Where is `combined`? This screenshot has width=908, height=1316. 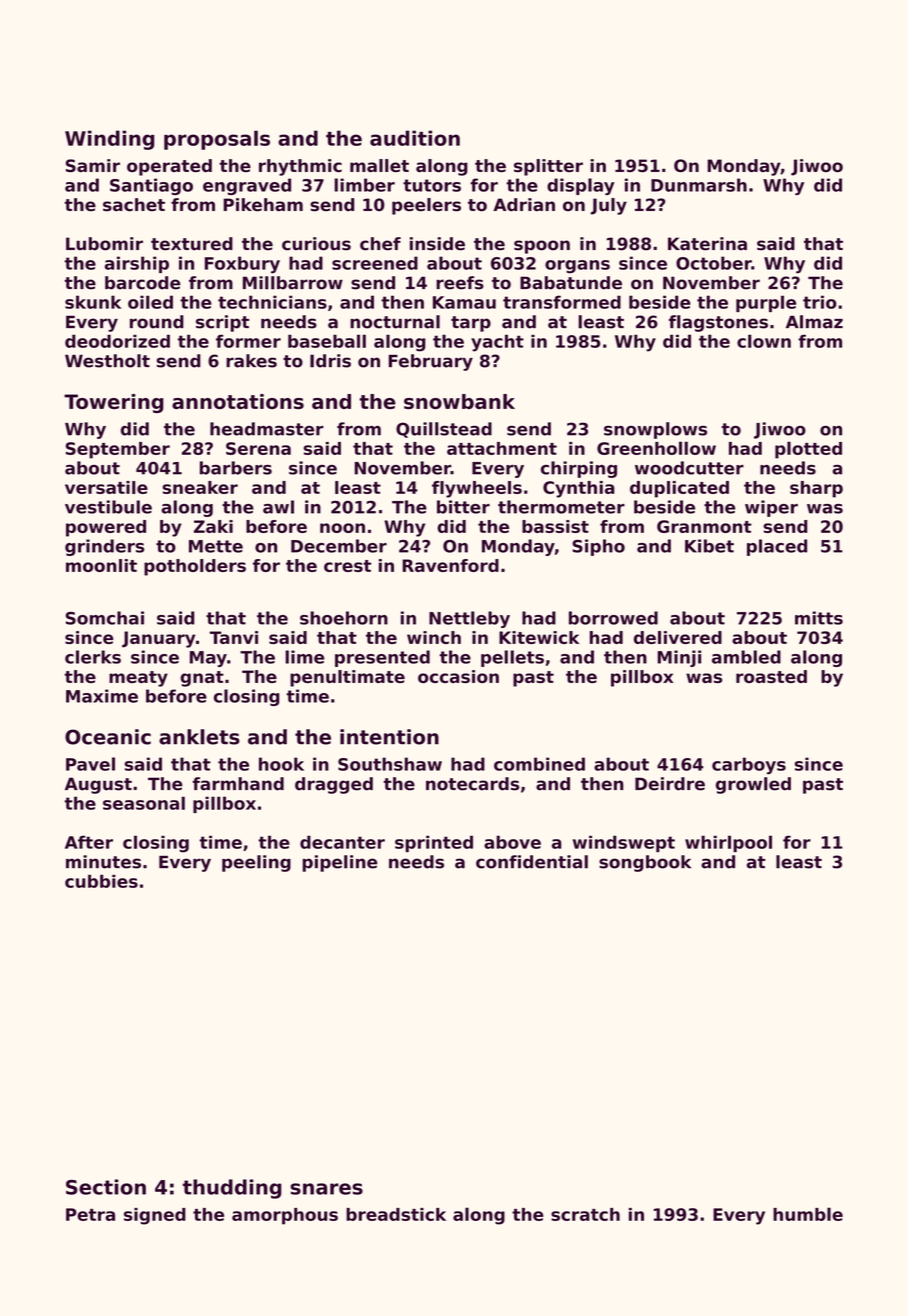
combined is located at coordinates (539, 764).
